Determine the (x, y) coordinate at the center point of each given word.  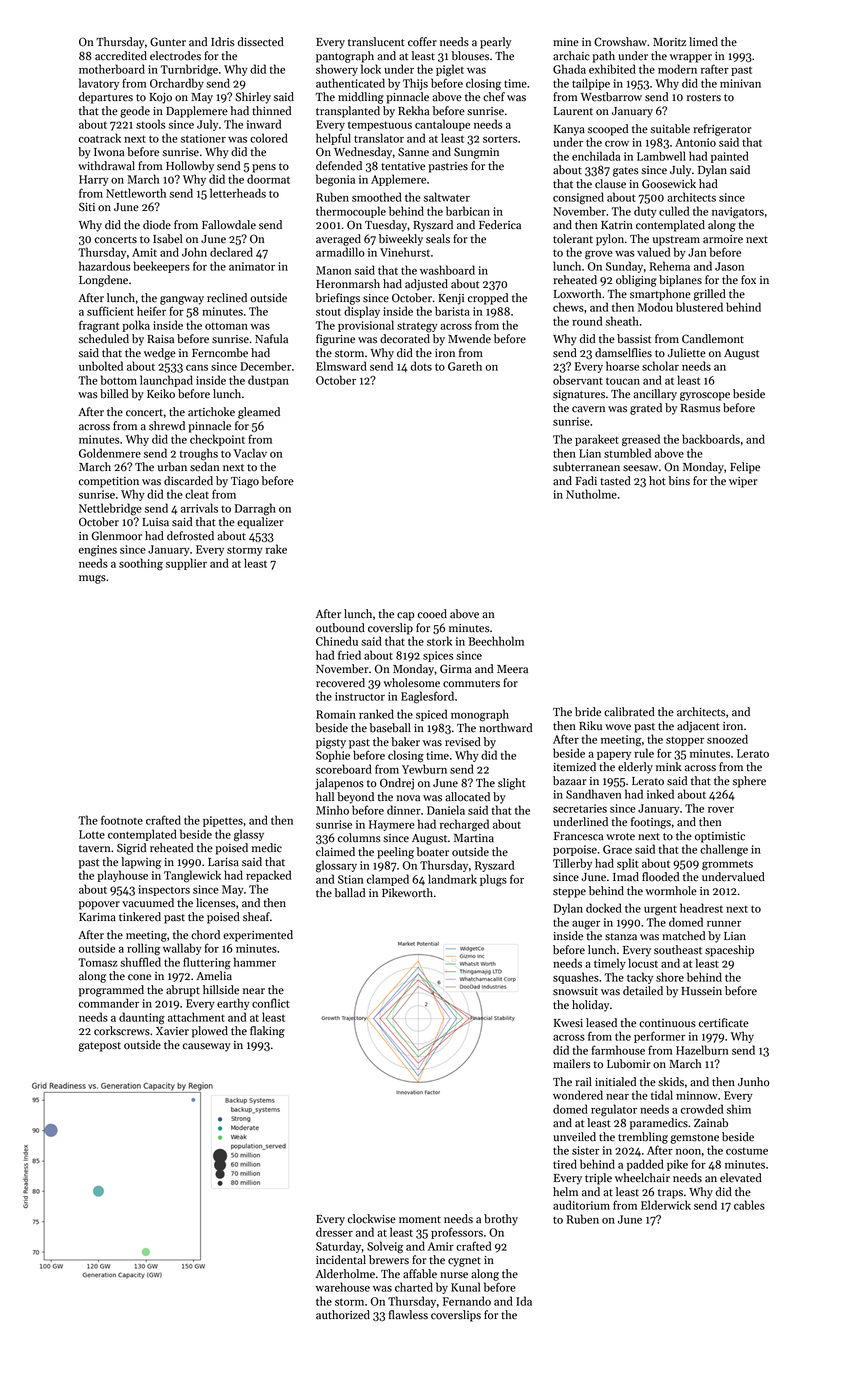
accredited (121, 56)
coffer (422, 42)
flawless (408, 1315)
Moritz (669, 42)
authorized (343, 1315)
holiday (590, 1006)
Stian (350, 879)
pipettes (223, 821)
